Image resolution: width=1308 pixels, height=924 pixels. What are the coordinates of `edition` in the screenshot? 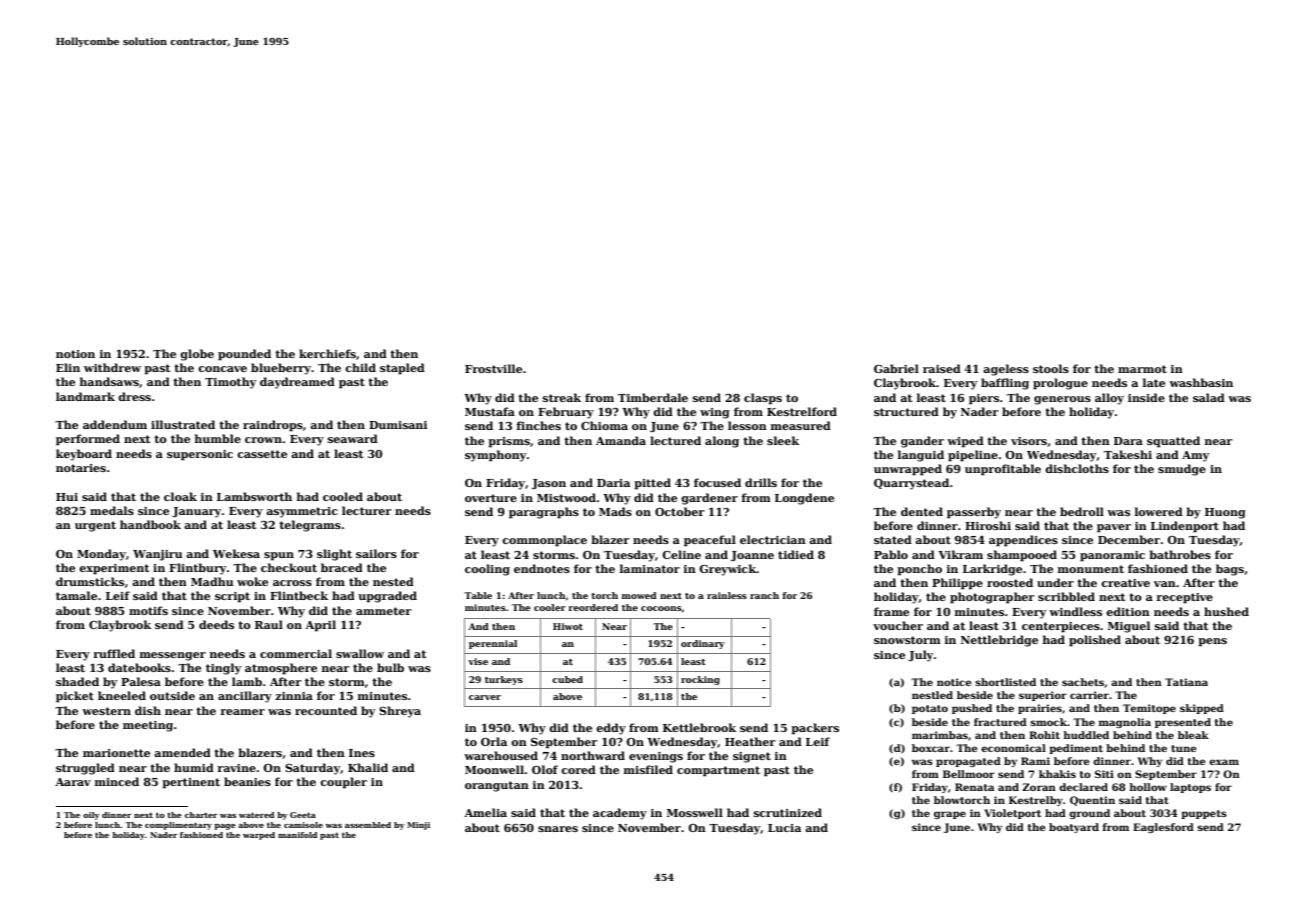 It's located at (1128, 611).
